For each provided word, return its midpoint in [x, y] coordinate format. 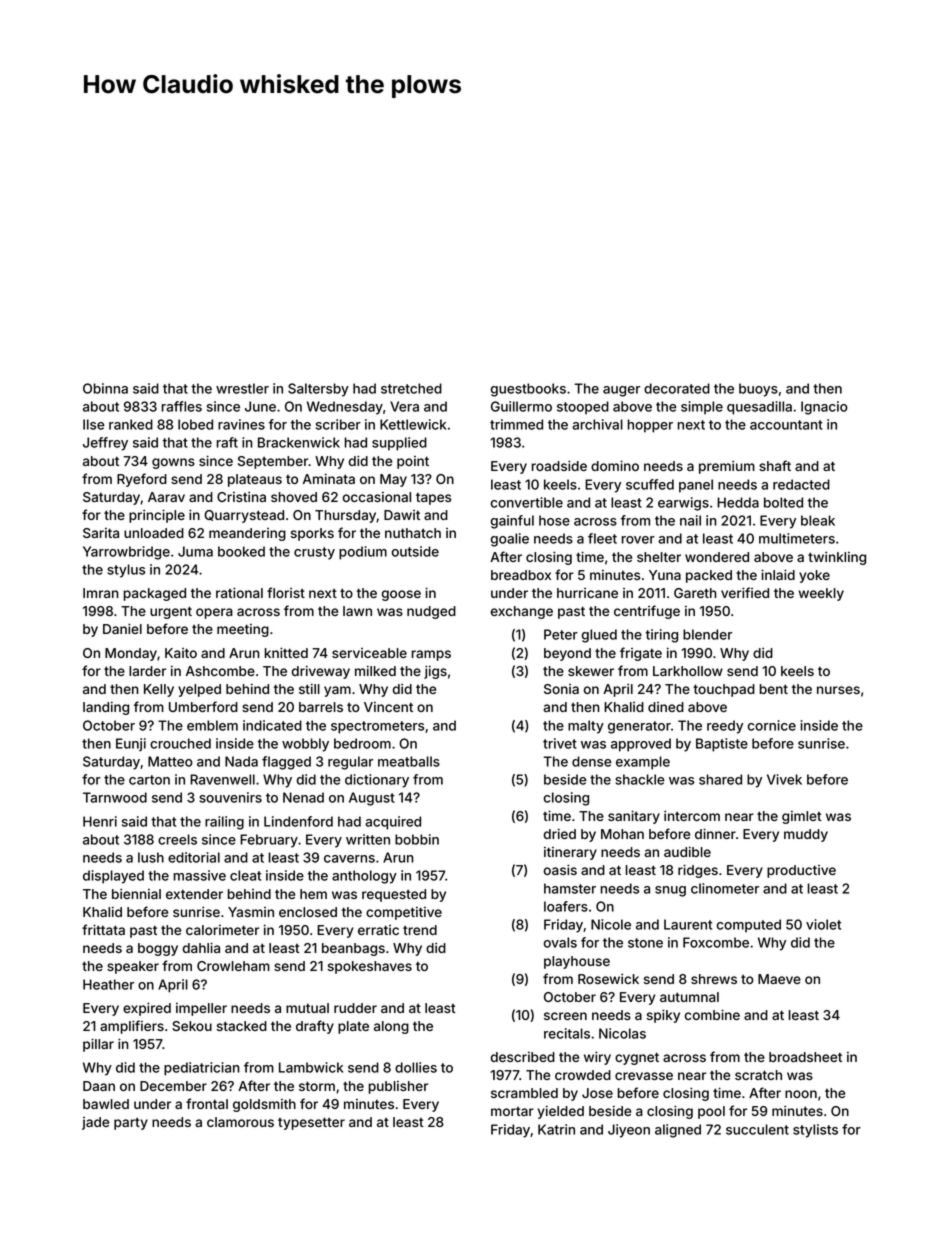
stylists [815, 1131]
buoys [758, 390]
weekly [821, 594]
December [173, 1086]
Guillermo [521, 406]
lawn [357, 611]
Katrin [556, 1129]
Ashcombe [220, 671]
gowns [173, 463]
